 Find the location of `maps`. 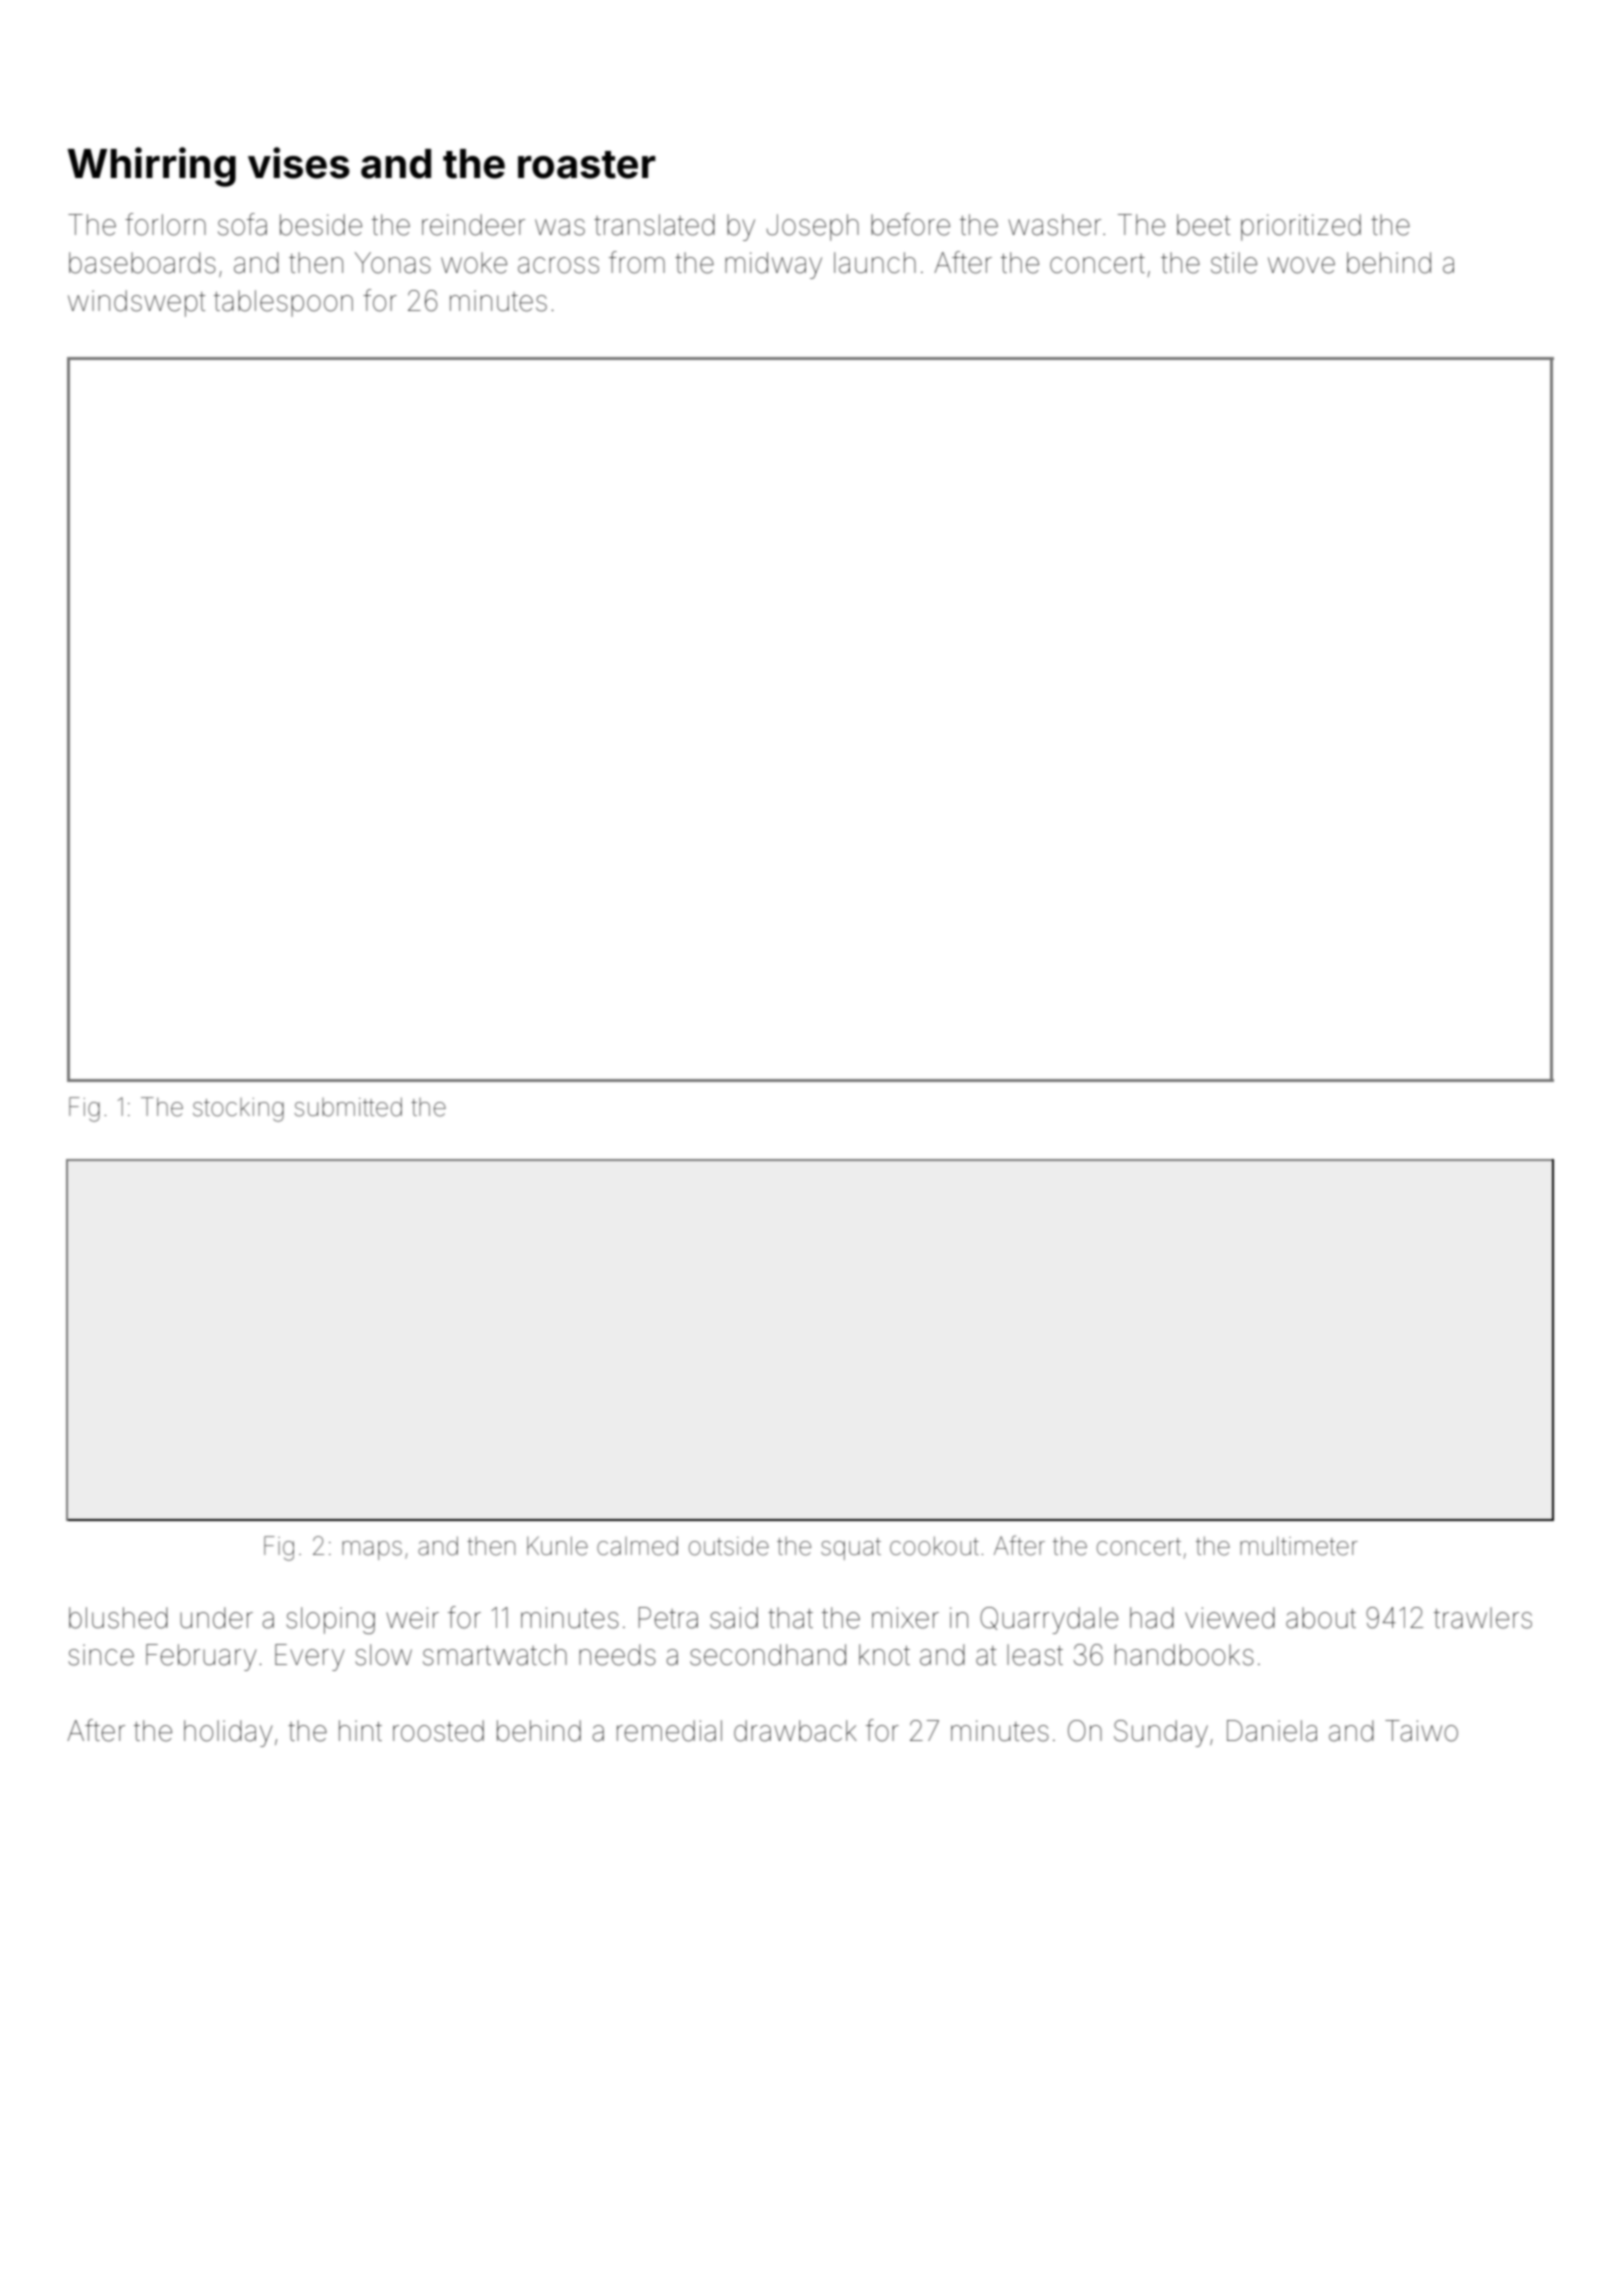

maps is located at coordinates (372, 1550).
